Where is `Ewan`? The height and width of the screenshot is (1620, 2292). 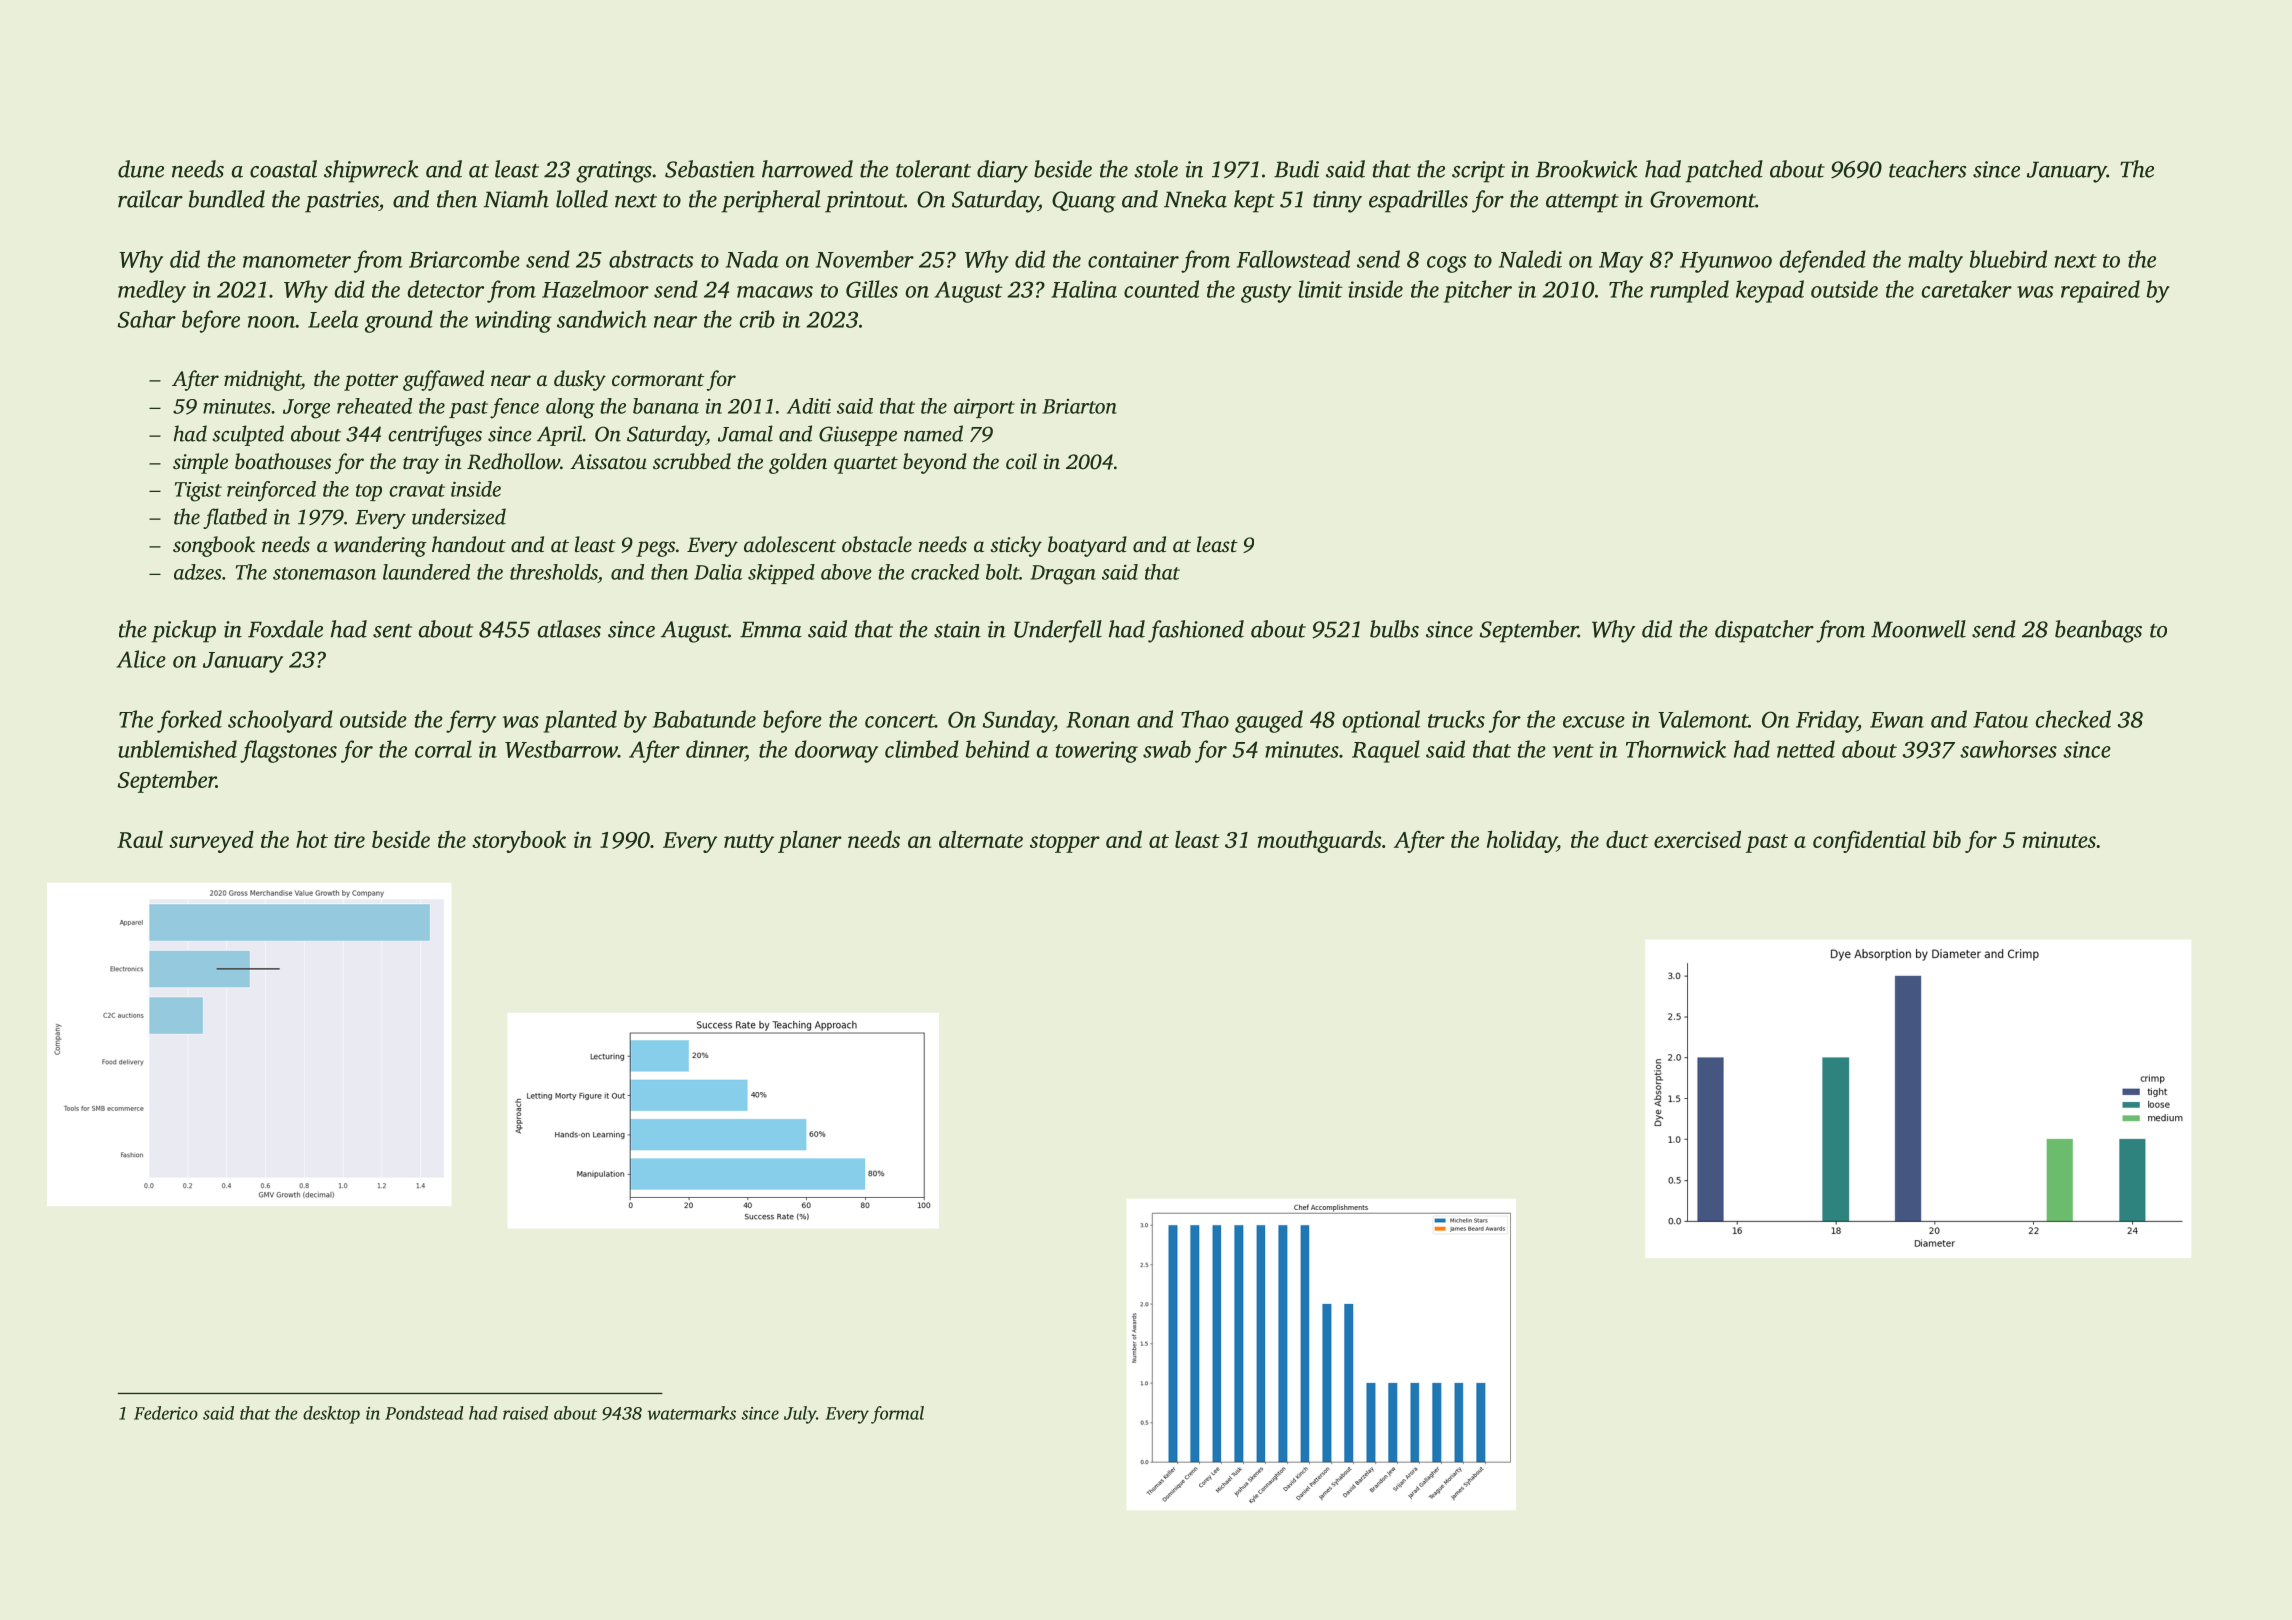 Ewan is located at coordinates (1897, 720).
